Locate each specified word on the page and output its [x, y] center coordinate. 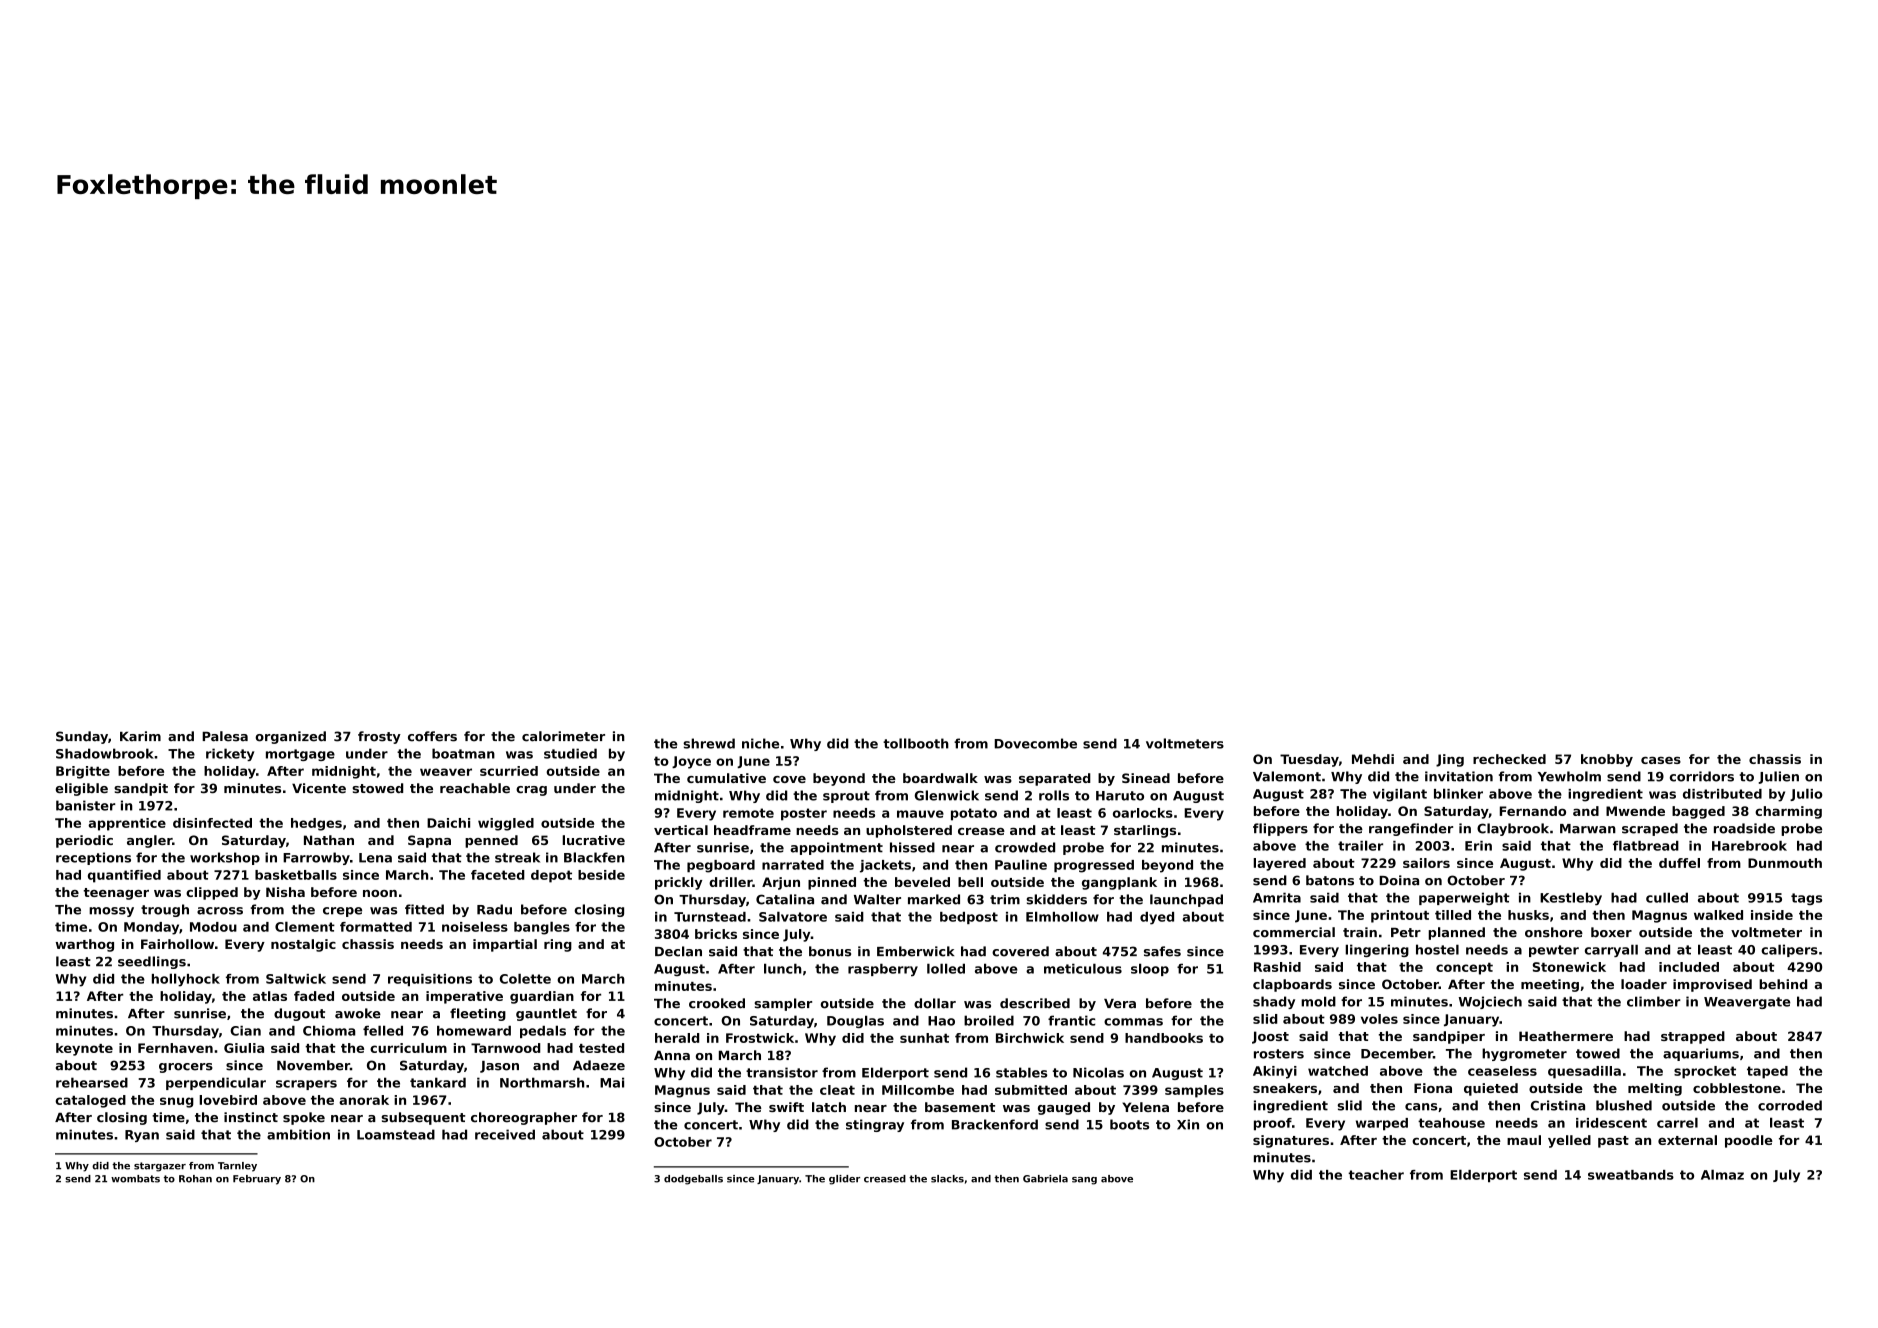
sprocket [1705, 1072]
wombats [135, 1179]
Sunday [82, 737]
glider [844, 1180]
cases [1661, 760]
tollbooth [916, 743]
